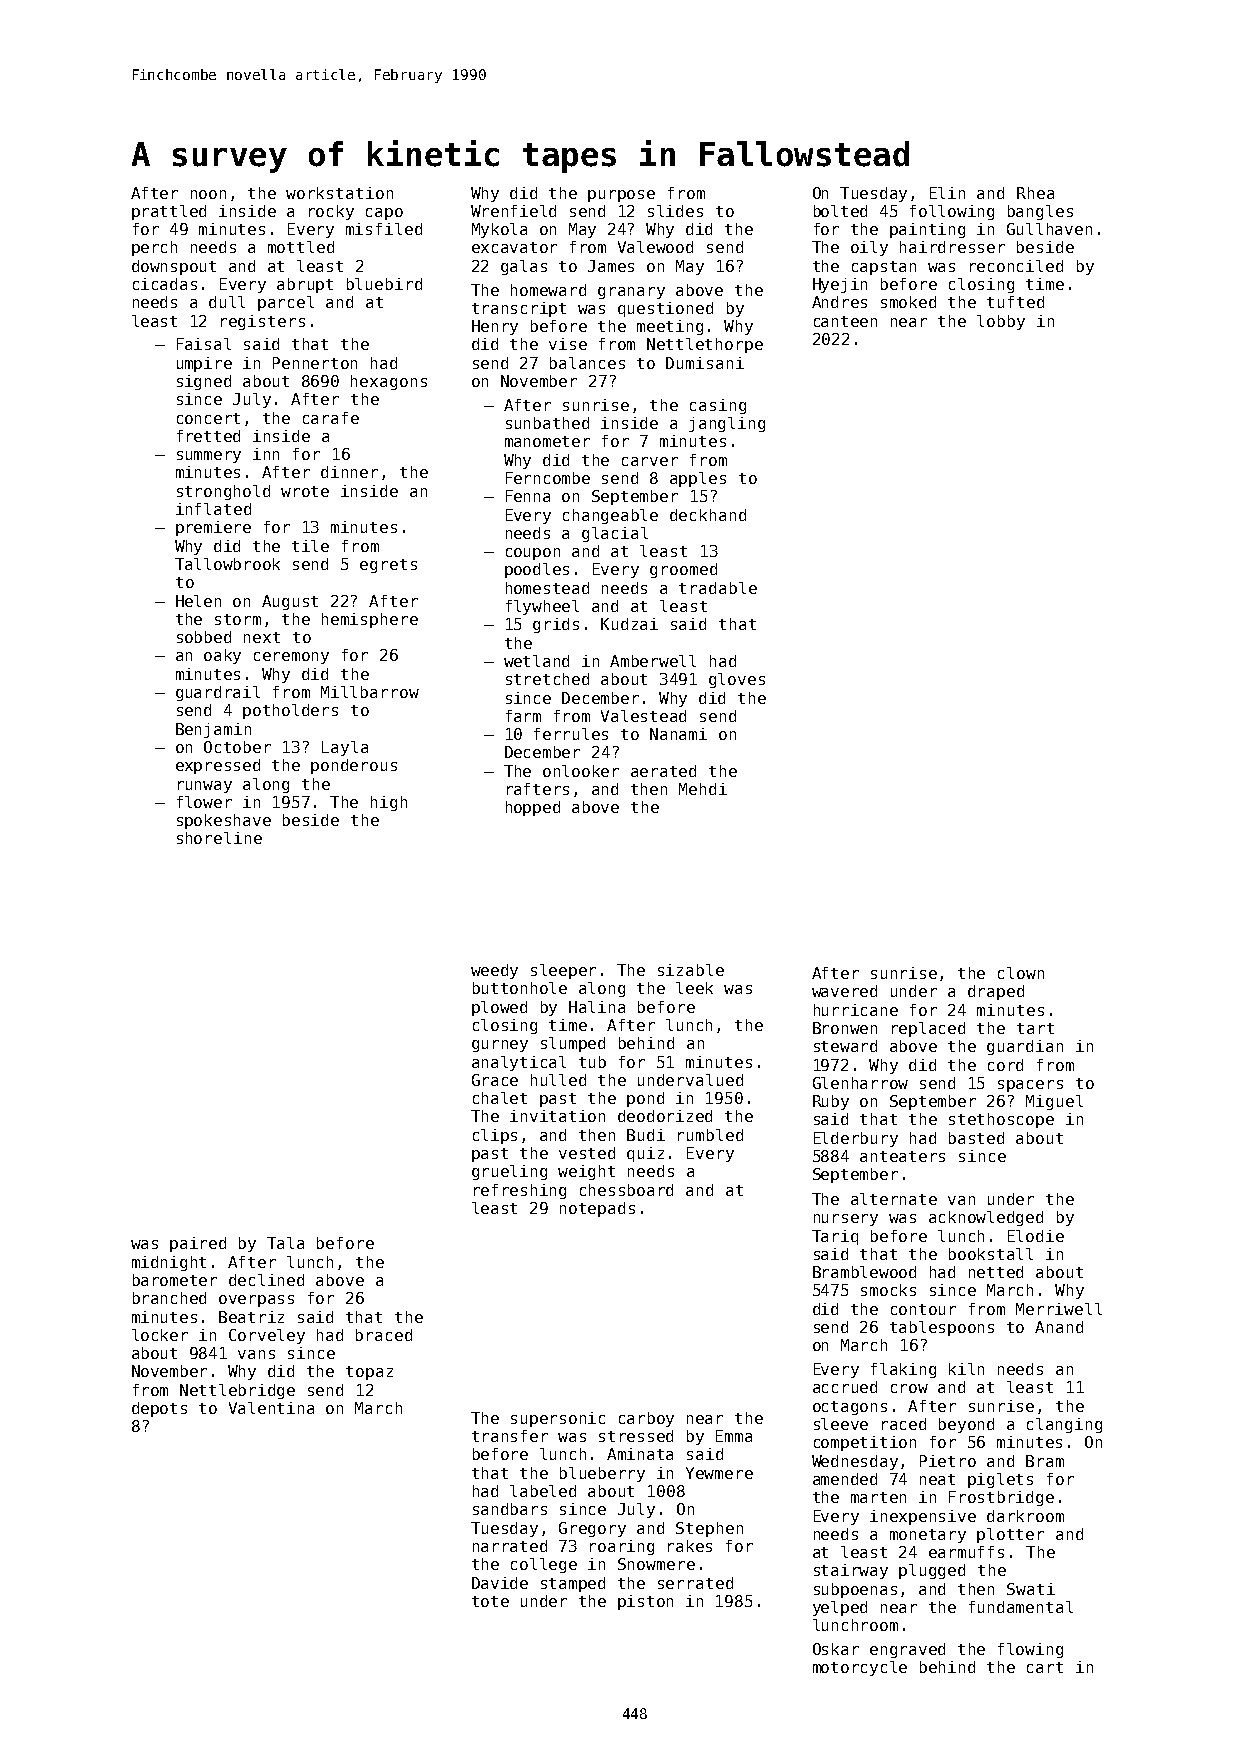  Describe the element at coordinates (643, 716) in the document. I see `Valestead` at that location.
